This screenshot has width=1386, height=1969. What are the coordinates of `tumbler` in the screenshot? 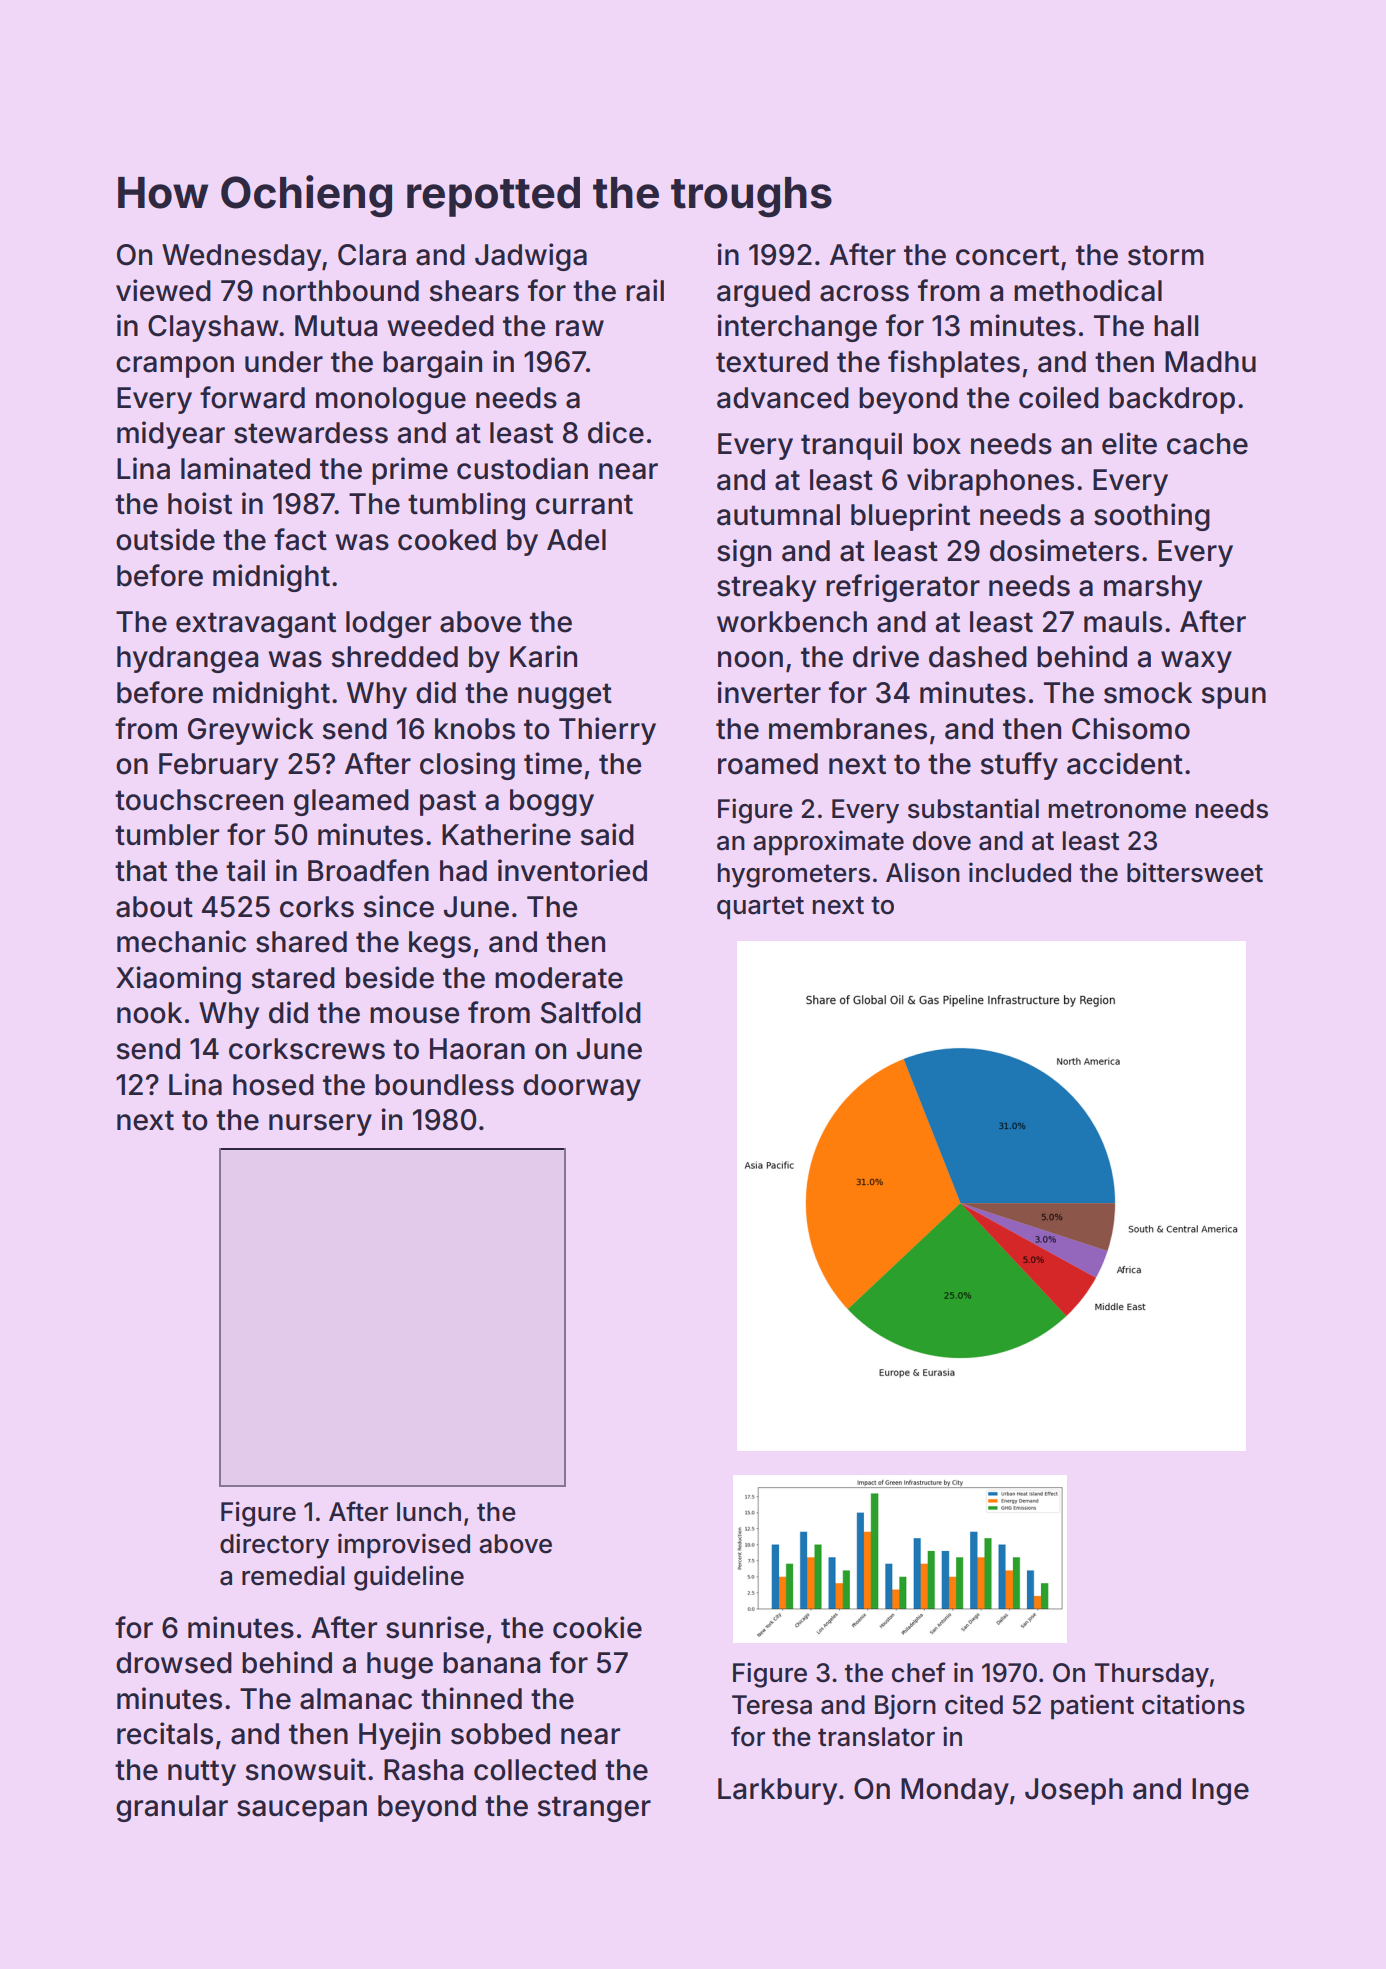 It's located at (167, 835).
